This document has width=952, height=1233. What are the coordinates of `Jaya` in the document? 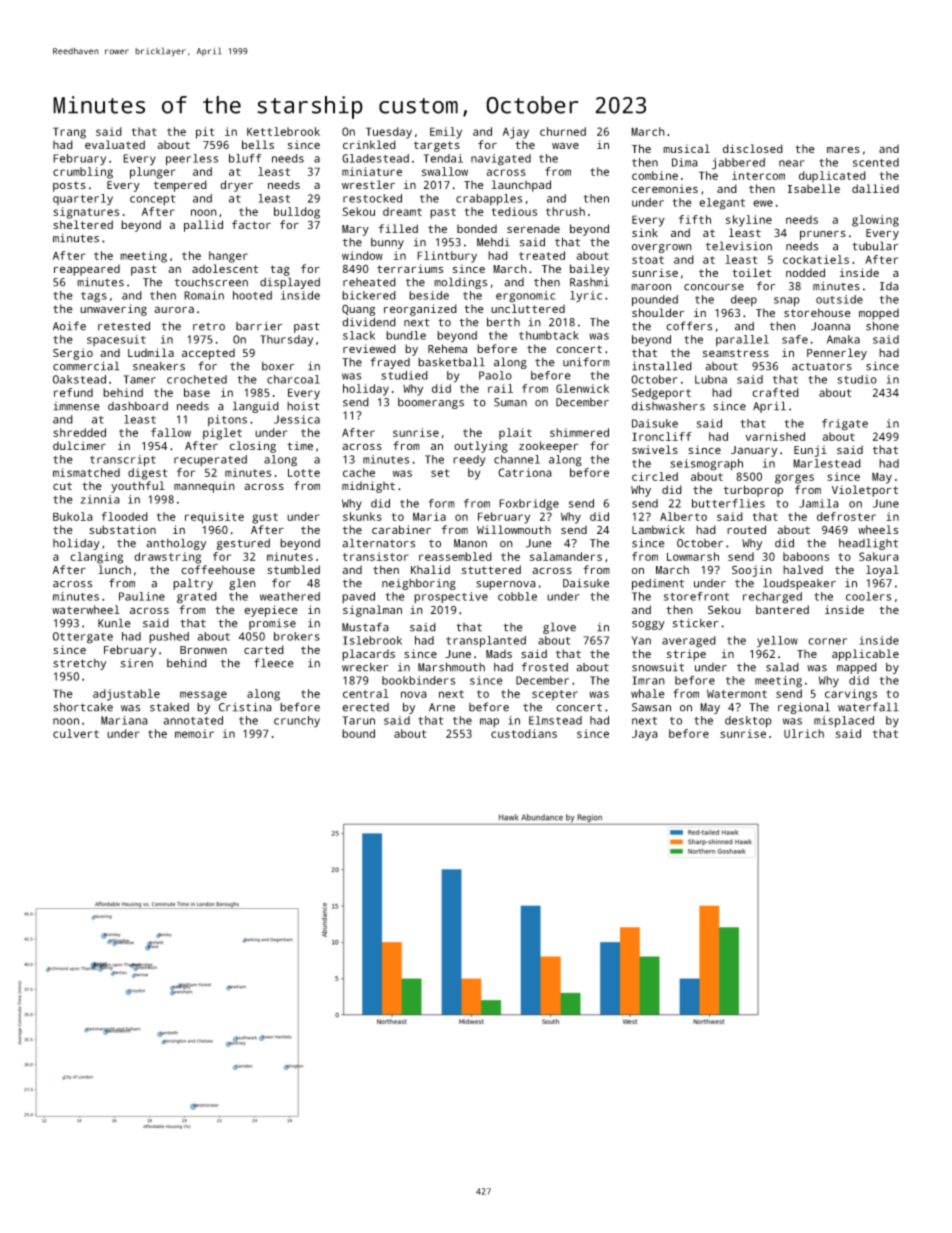 It's located at (645, 735).
